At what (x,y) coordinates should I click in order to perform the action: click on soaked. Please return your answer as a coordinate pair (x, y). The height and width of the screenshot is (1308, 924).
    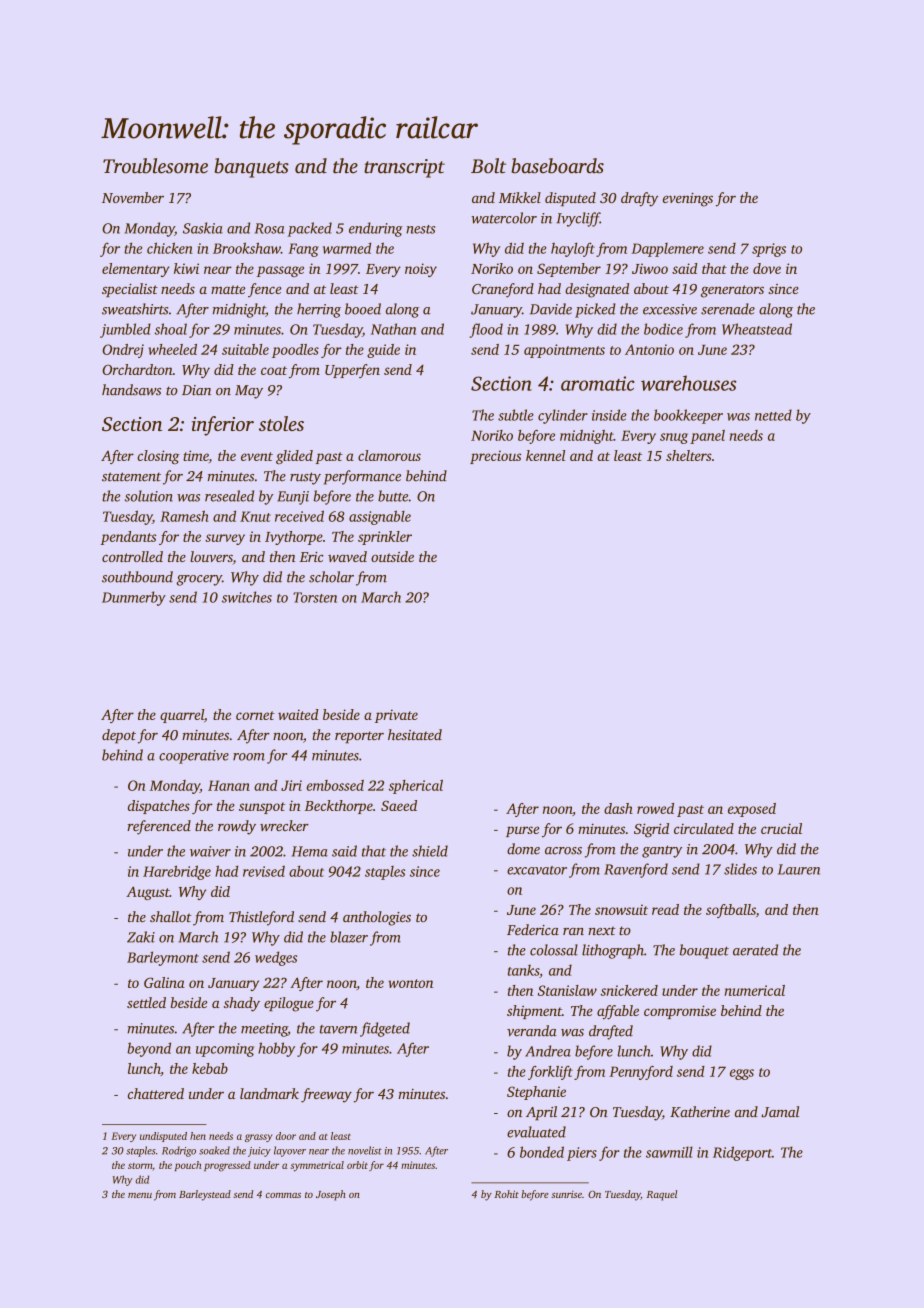
    Looking at the image, I should click on (214, 1150).
